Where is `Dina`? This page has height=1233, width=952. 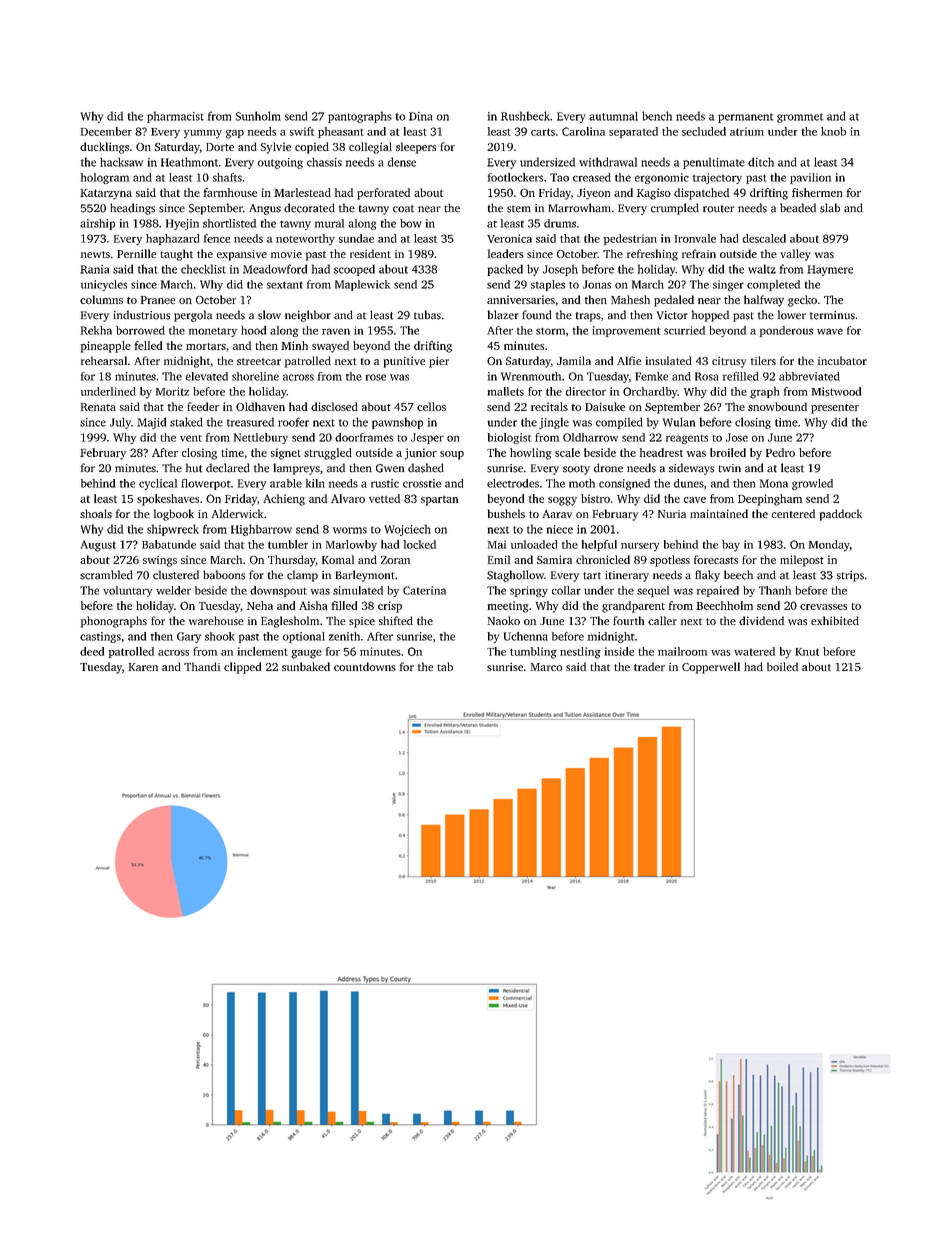
Dina is located at coordinates (420, 116).
